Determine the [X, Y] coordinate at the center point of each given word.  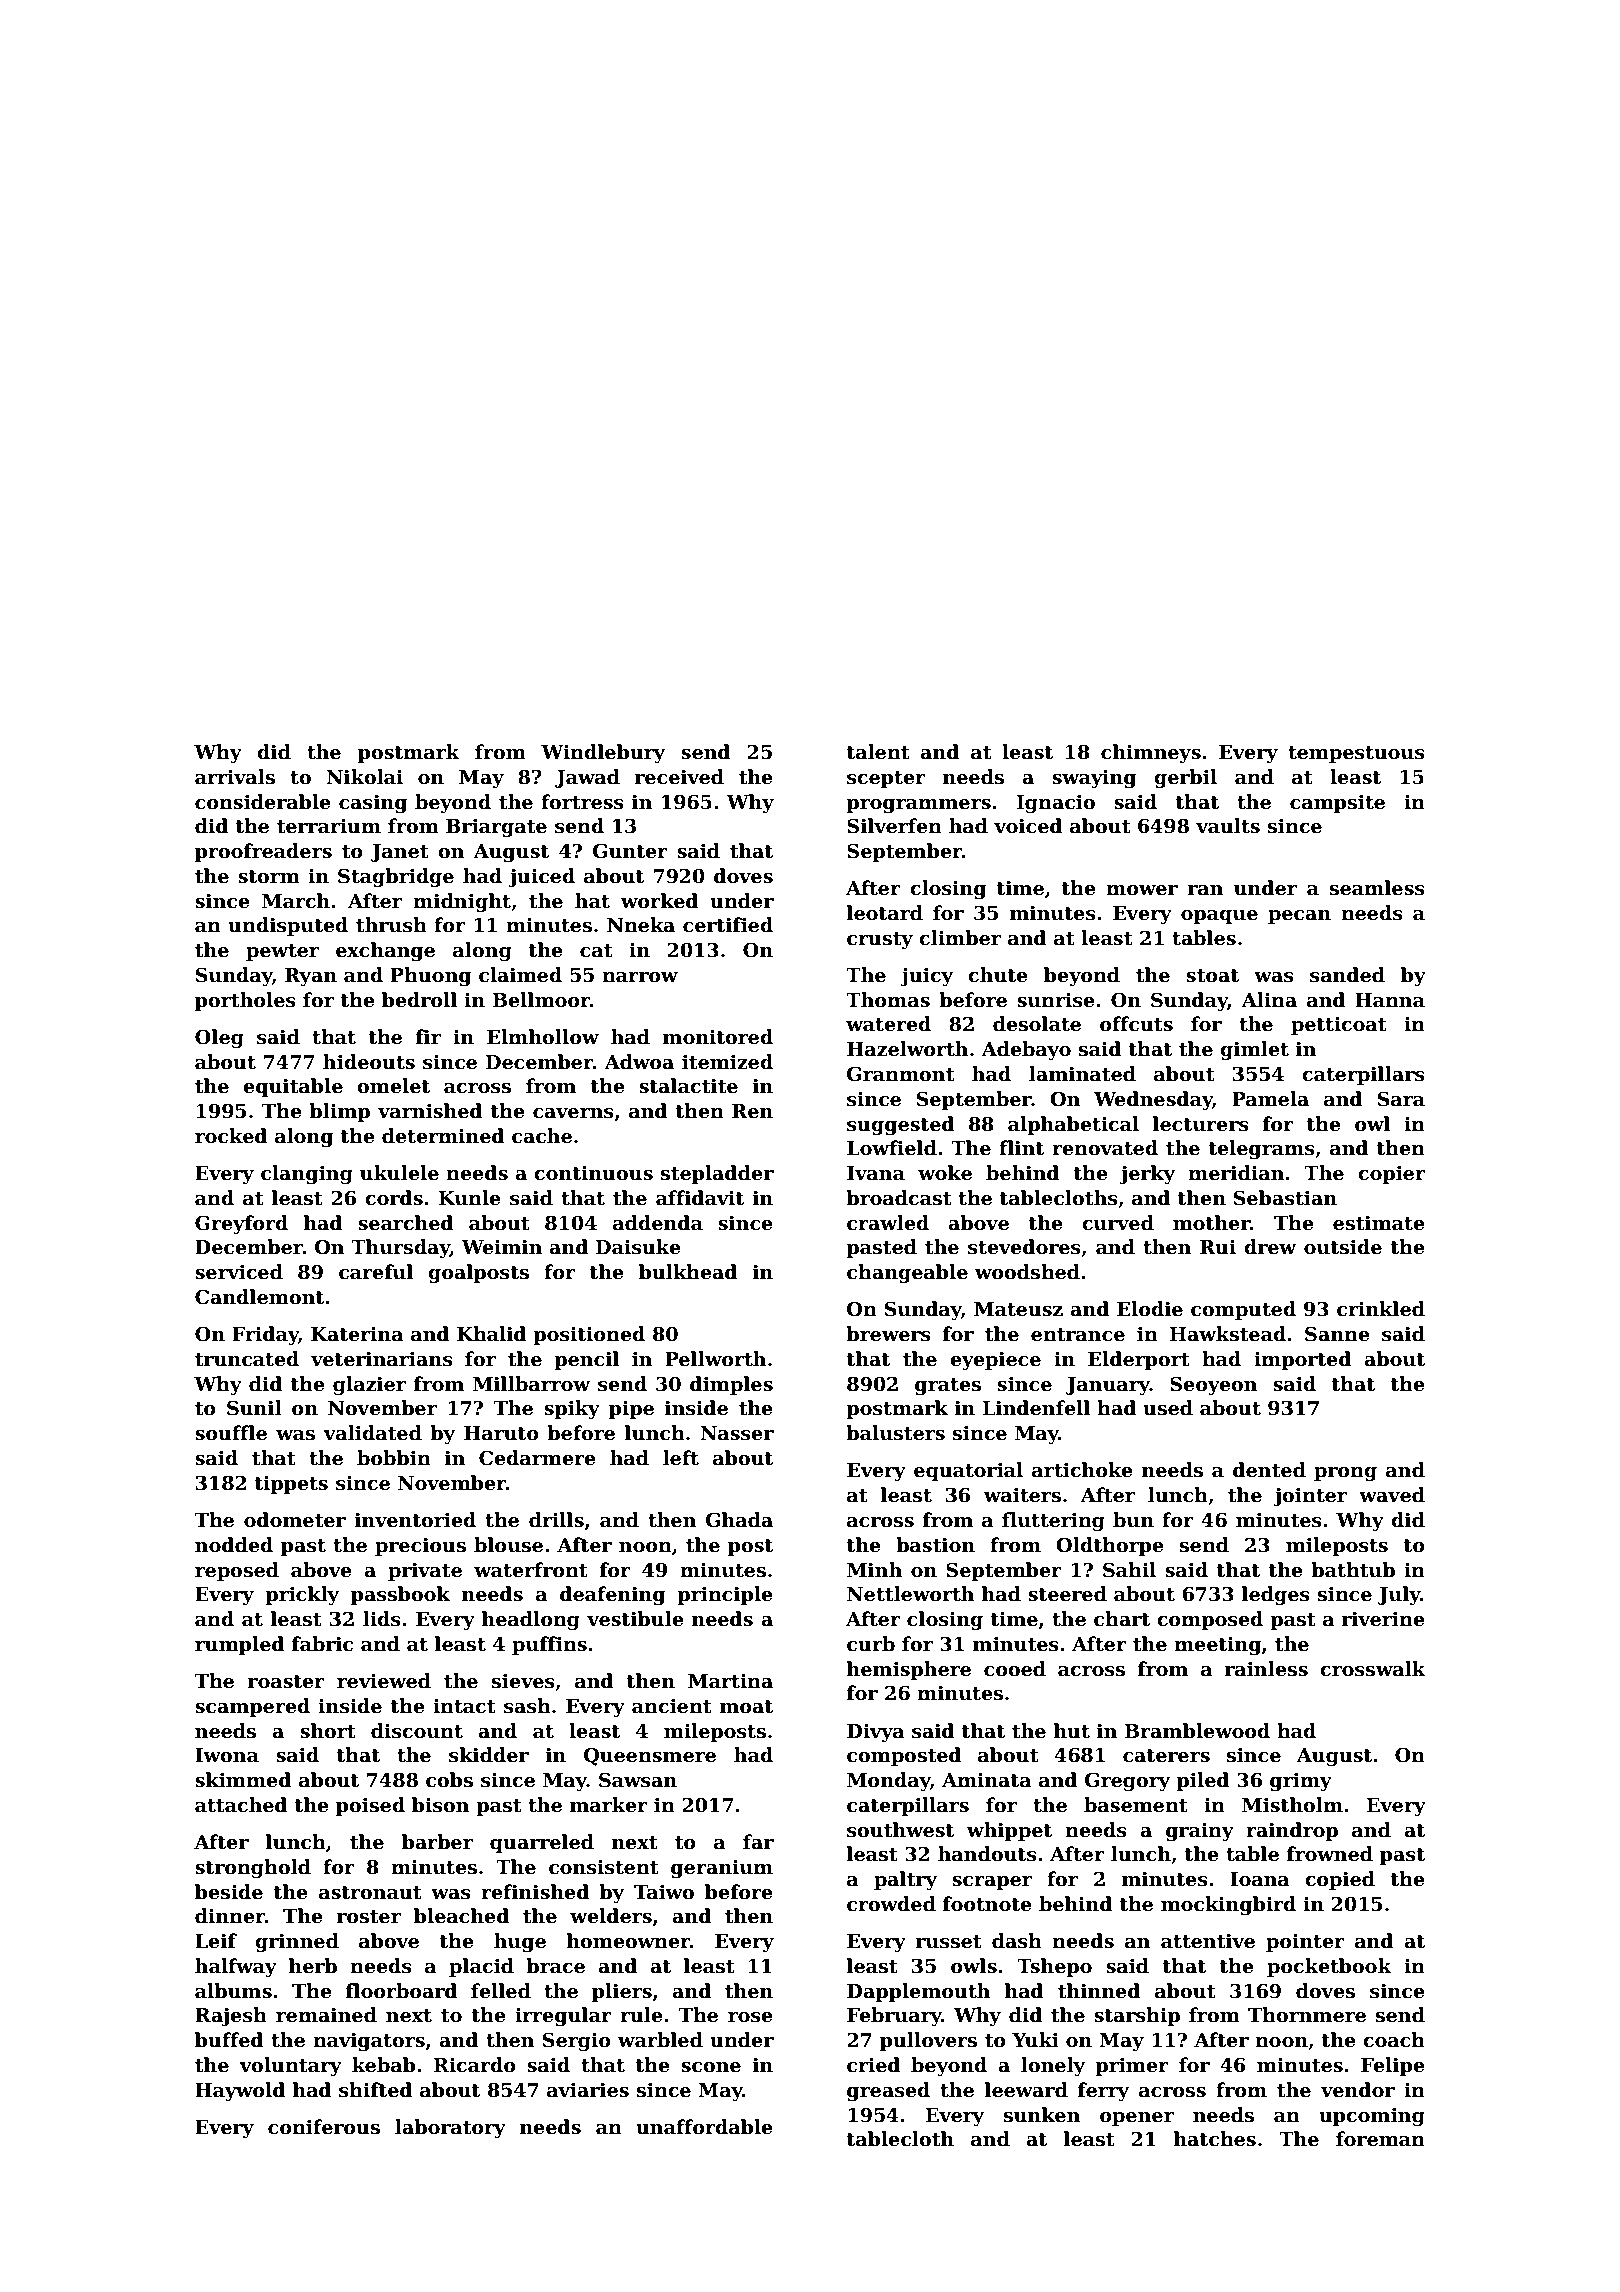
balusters [895, 1433]
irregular [563, 2016]
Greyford [241, 1224]
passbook [400, 1595]
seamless [1377, 888]
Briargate [496, 828]
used [1168, 1408]
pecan [1299, 917]
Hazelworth [907, 1049]
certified [728, 925]
